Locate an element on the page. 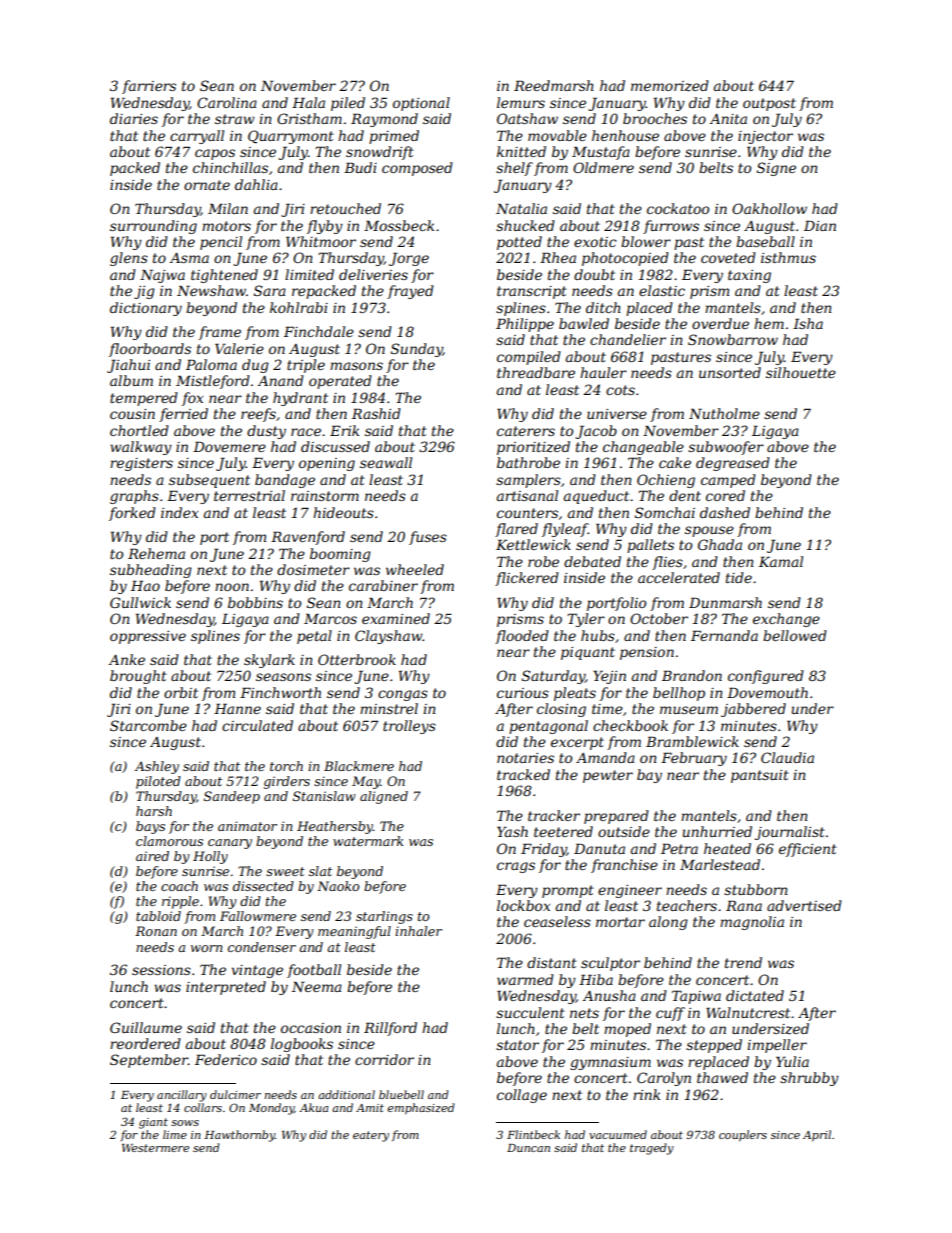 This image has height=1233, width=952. inhaler is located at coordinates (418, 931).
